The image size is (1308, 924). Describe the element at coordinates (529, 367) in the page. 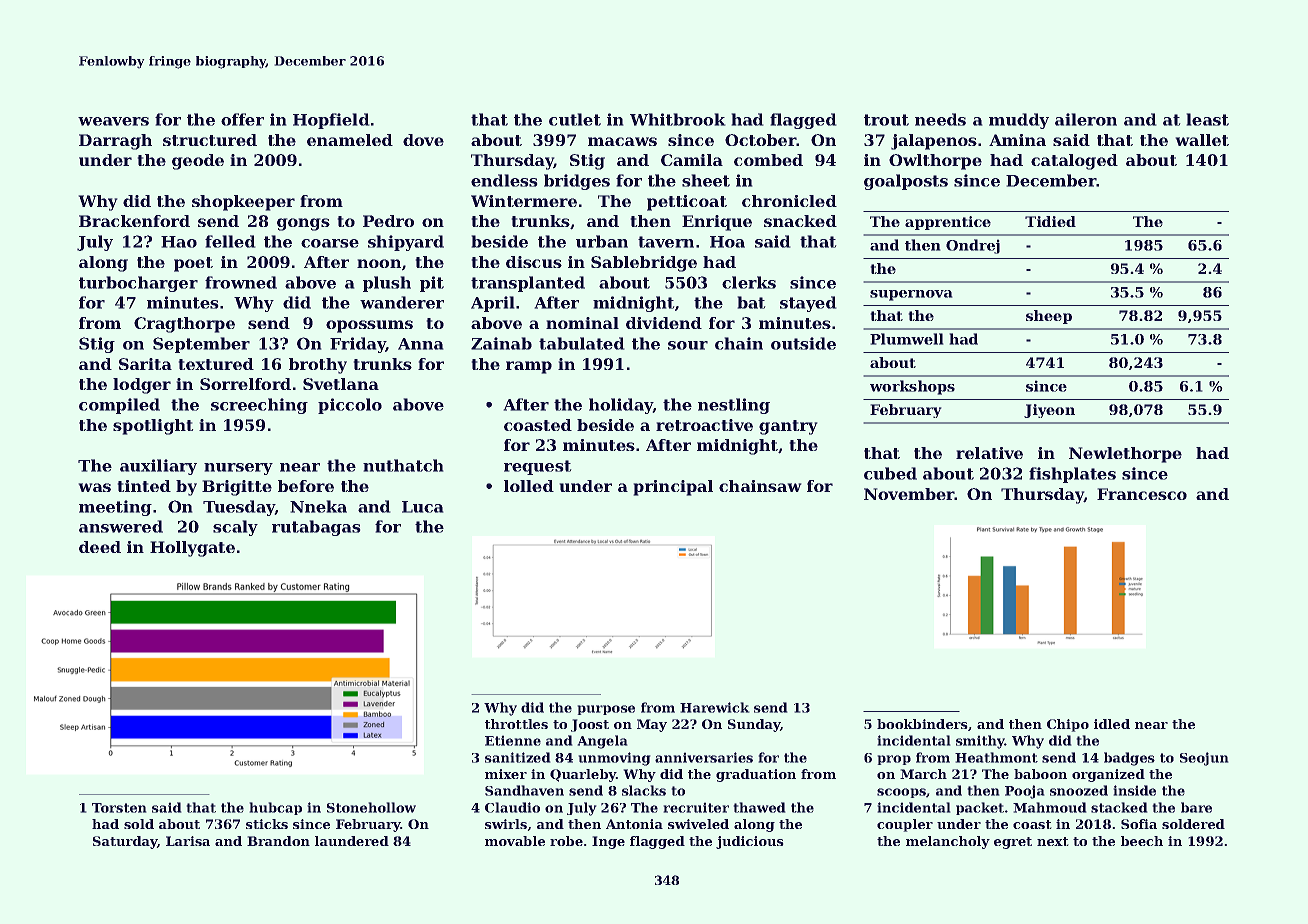

I see `ramp` at that location.
